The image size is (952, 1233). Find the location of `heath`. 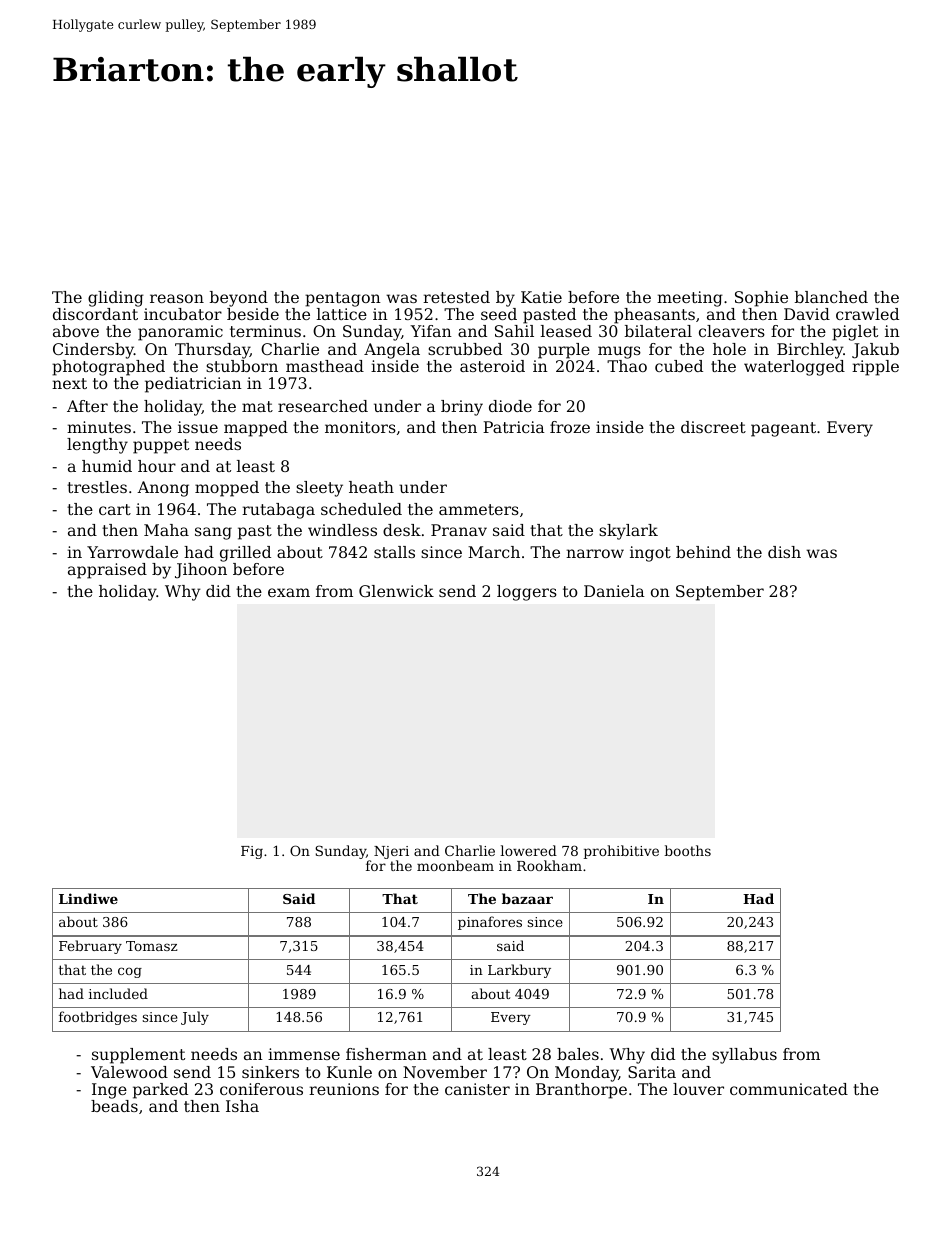

heath is located at coordinates (371, 487).
